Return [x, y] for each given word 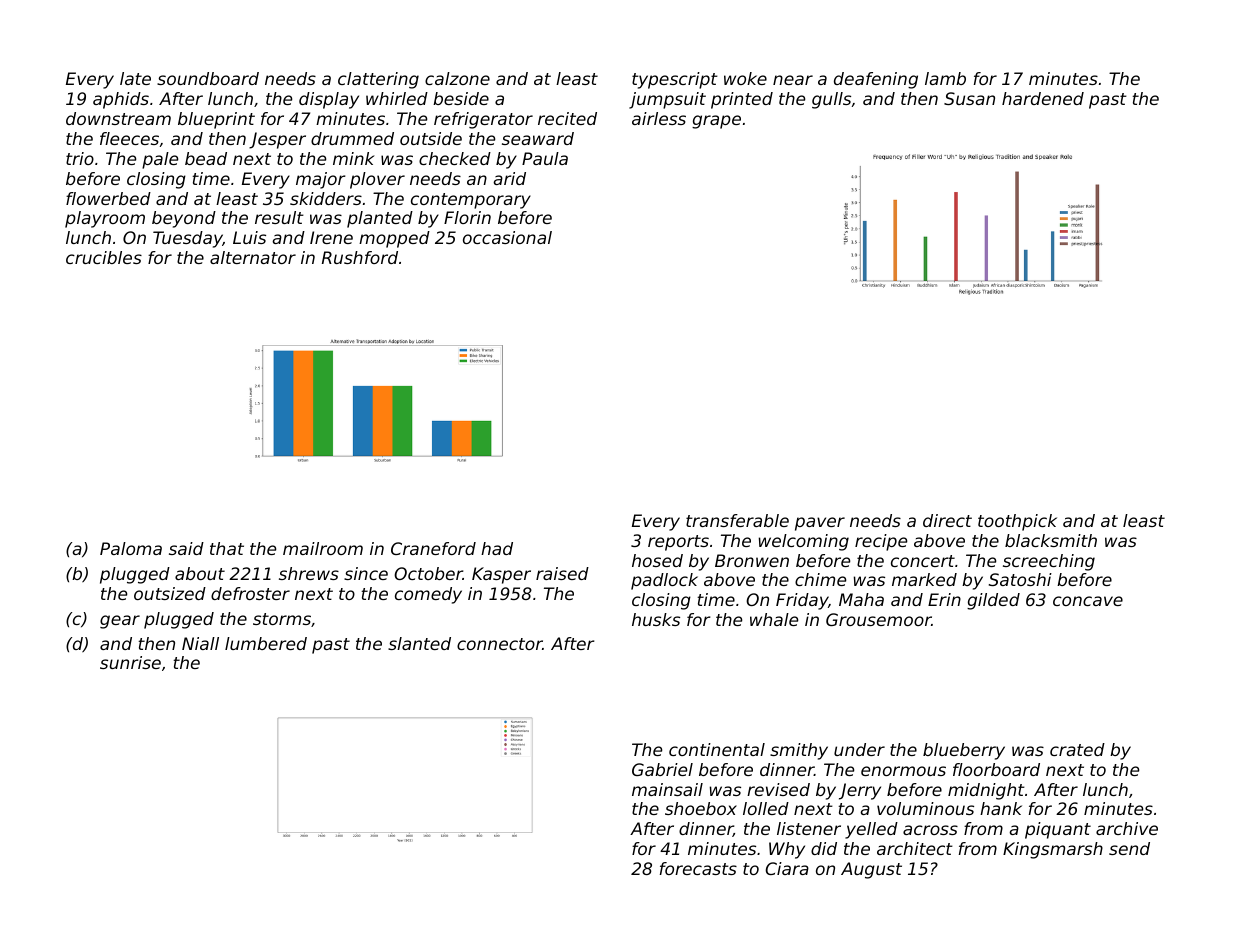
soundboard [208, 78]
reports [678, 543]
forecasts [698, 868]
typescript [675, 80]
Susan [969, 98]
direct [947, 520]
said [186, 548]
